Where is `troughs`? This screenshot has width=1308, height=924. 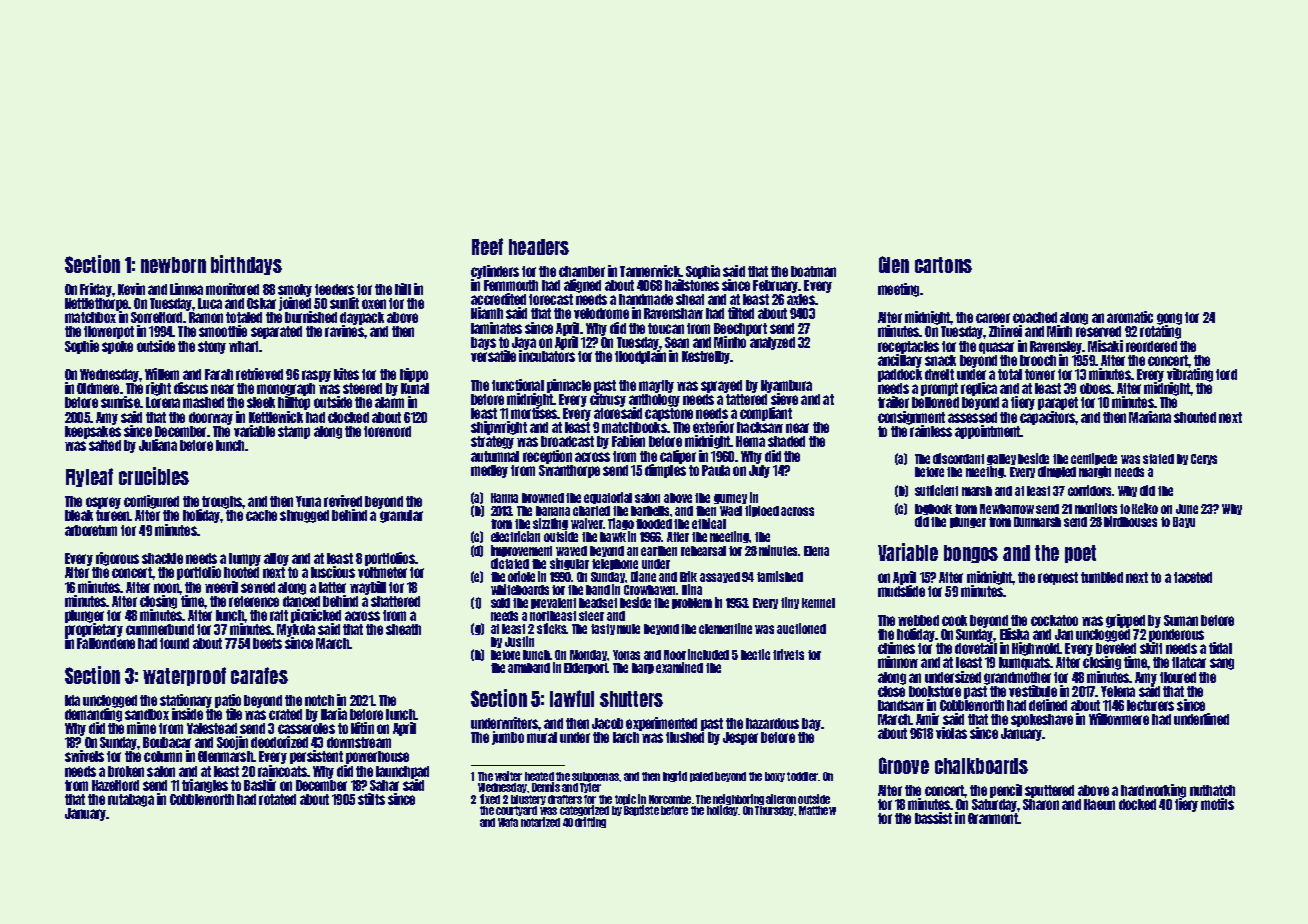
troughs is located at coordinates (222, 502).
